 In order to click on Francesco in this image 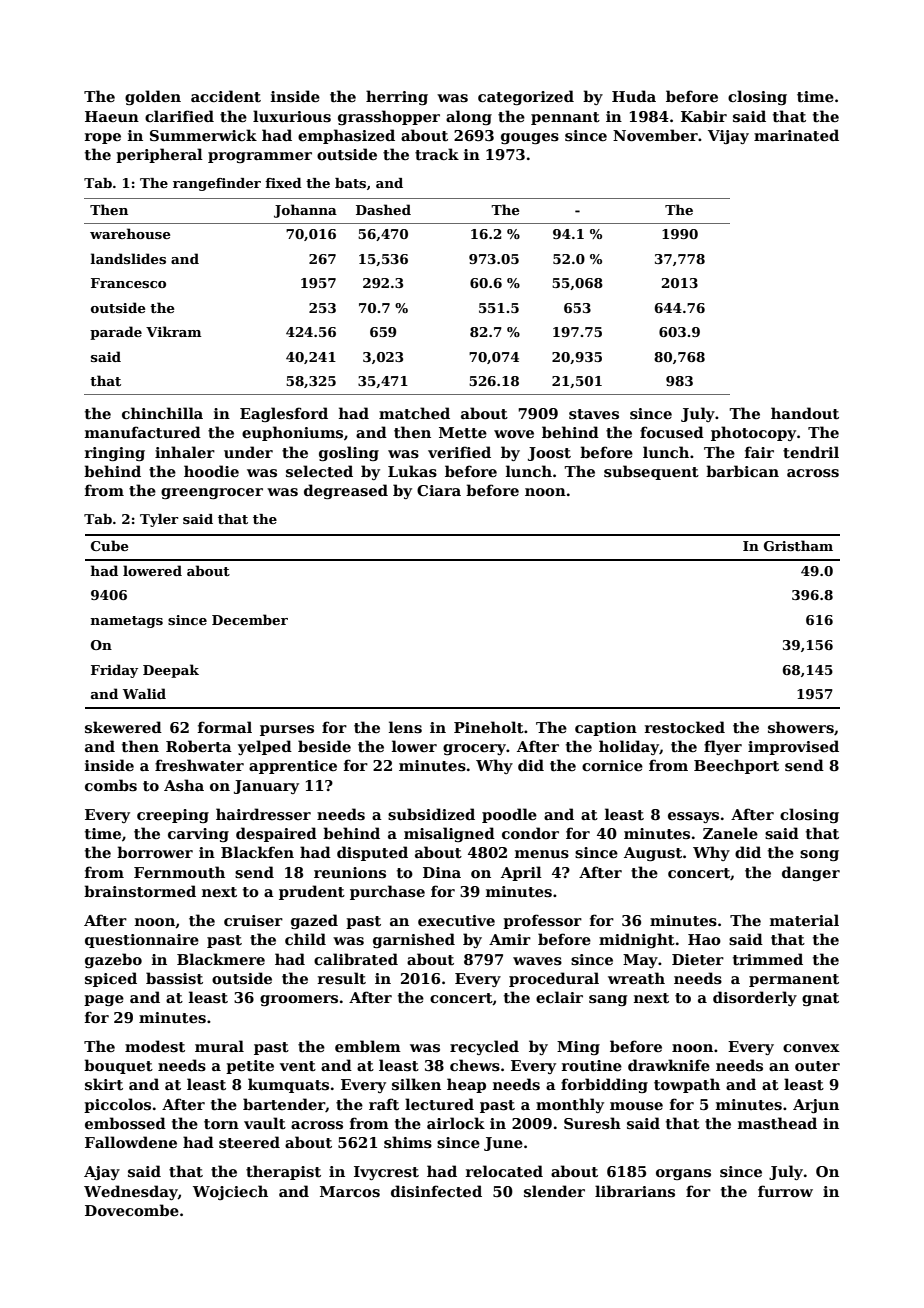, I will do `click(128, 283)`.
